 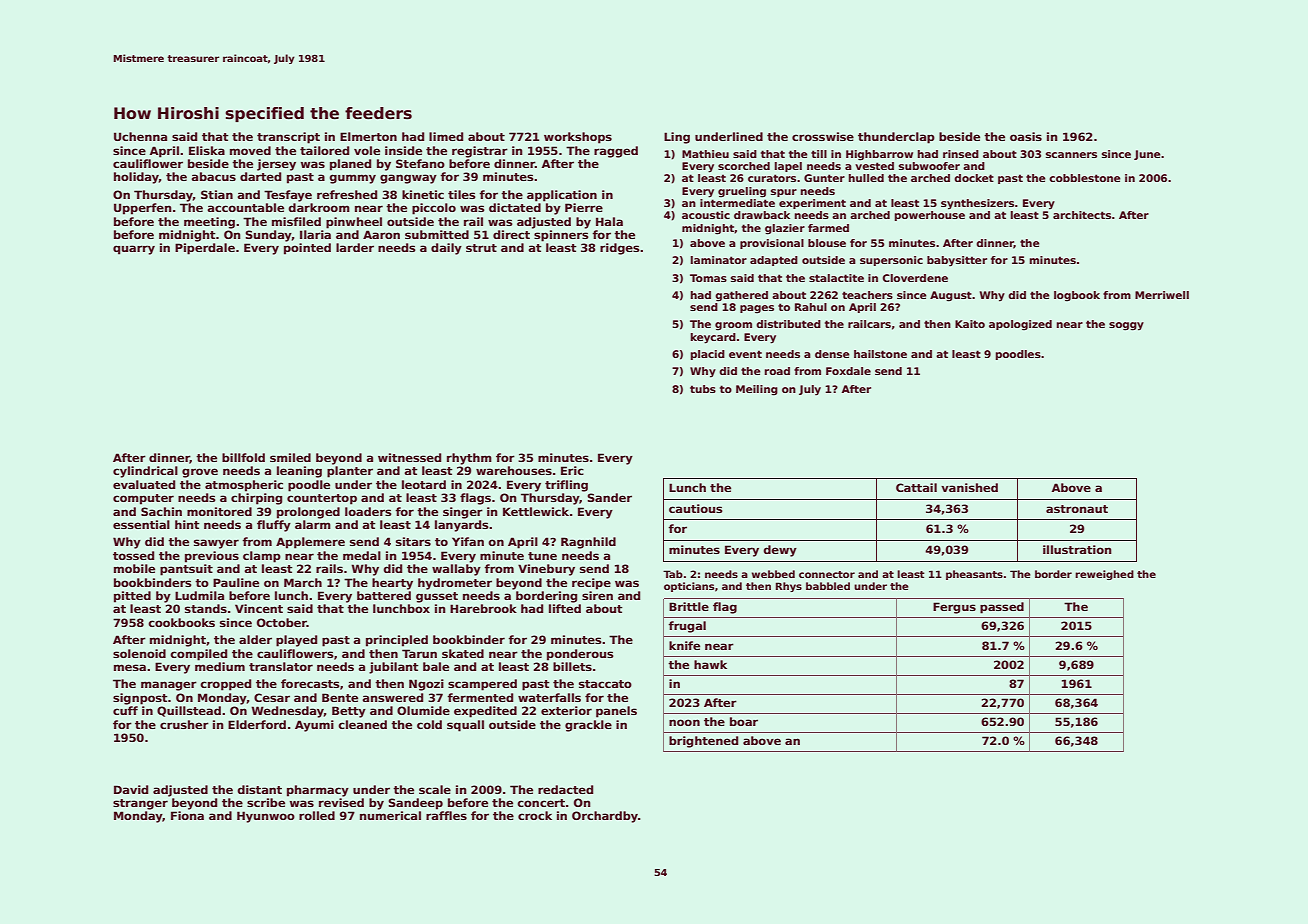 I want to click on astronaut, so click(x=1077, y=509).
